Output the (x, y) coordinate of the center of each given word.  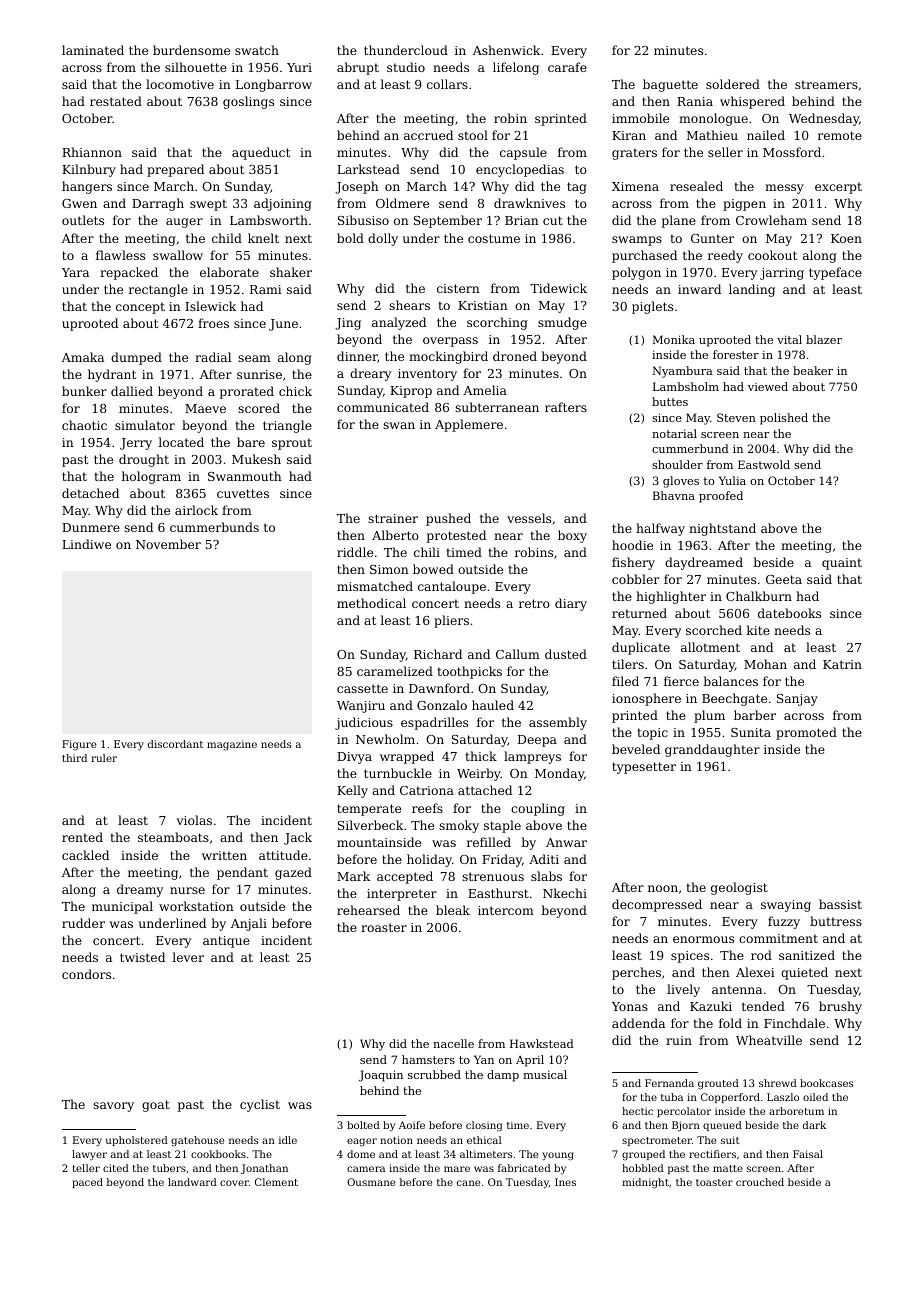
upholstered (137, 1141)
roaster (384, 927)
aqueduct (261, 153)
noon (663, 888)
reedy (725, 256)
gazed (293, 873)
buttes (670, 401)
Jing (348, 324)
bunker (84, 391)
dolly (383, 239)
